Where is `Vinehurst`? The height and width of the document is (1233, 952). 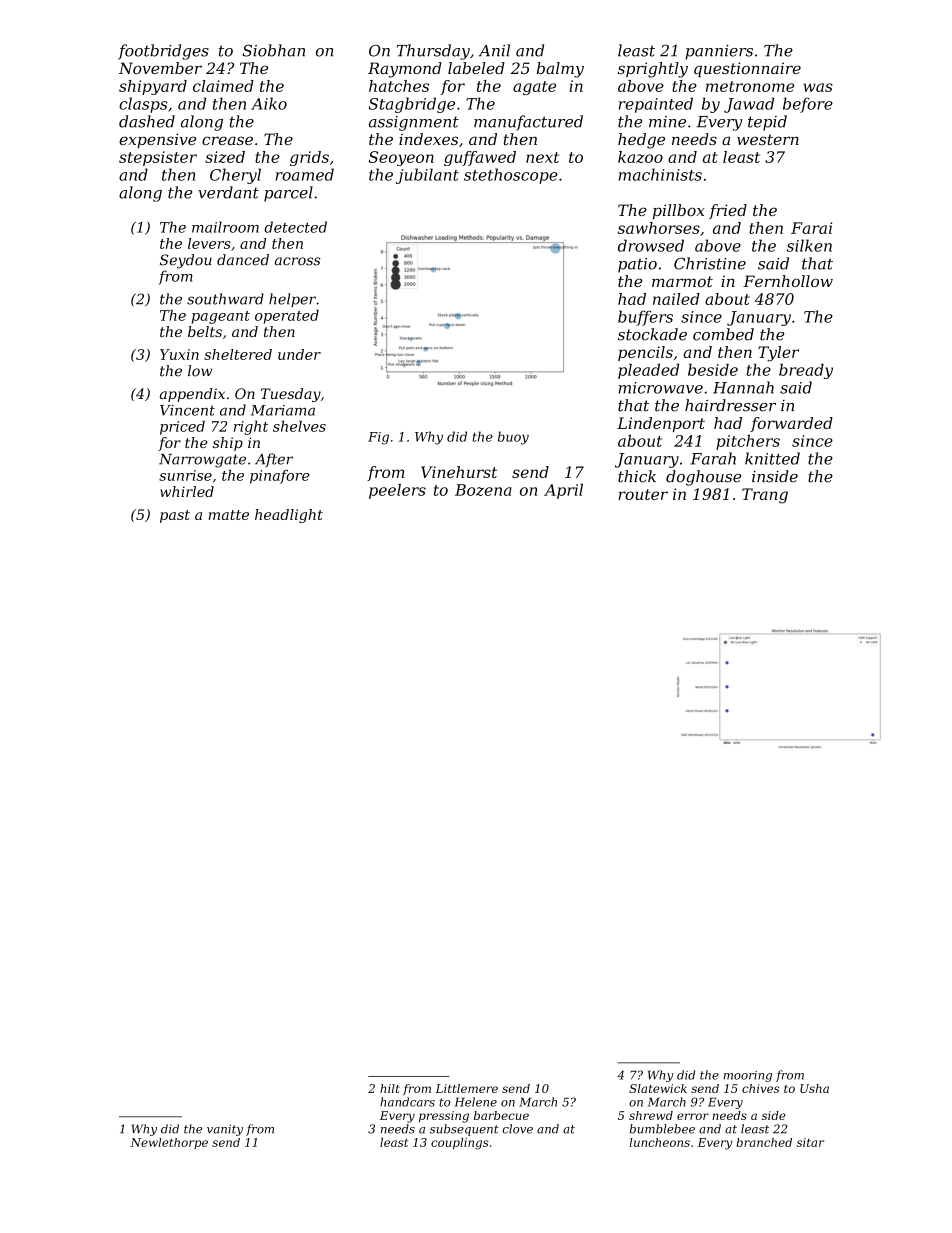 Vinehurst is located at coordinates (459, 472).
